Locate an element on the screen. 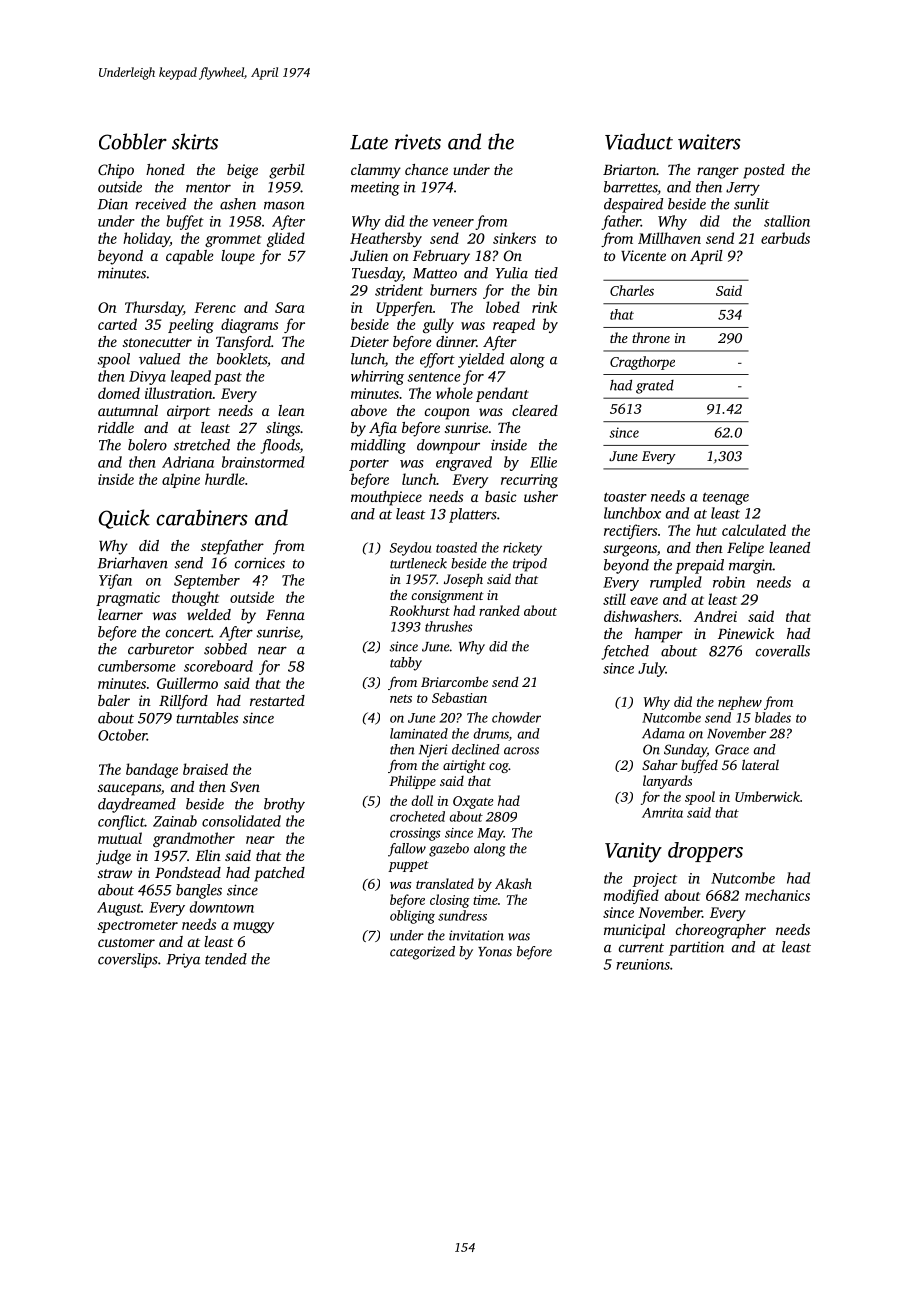 Image resolution: width=908 pixels, height=1316 pixels. grated is located at coordinates (655, 387).
